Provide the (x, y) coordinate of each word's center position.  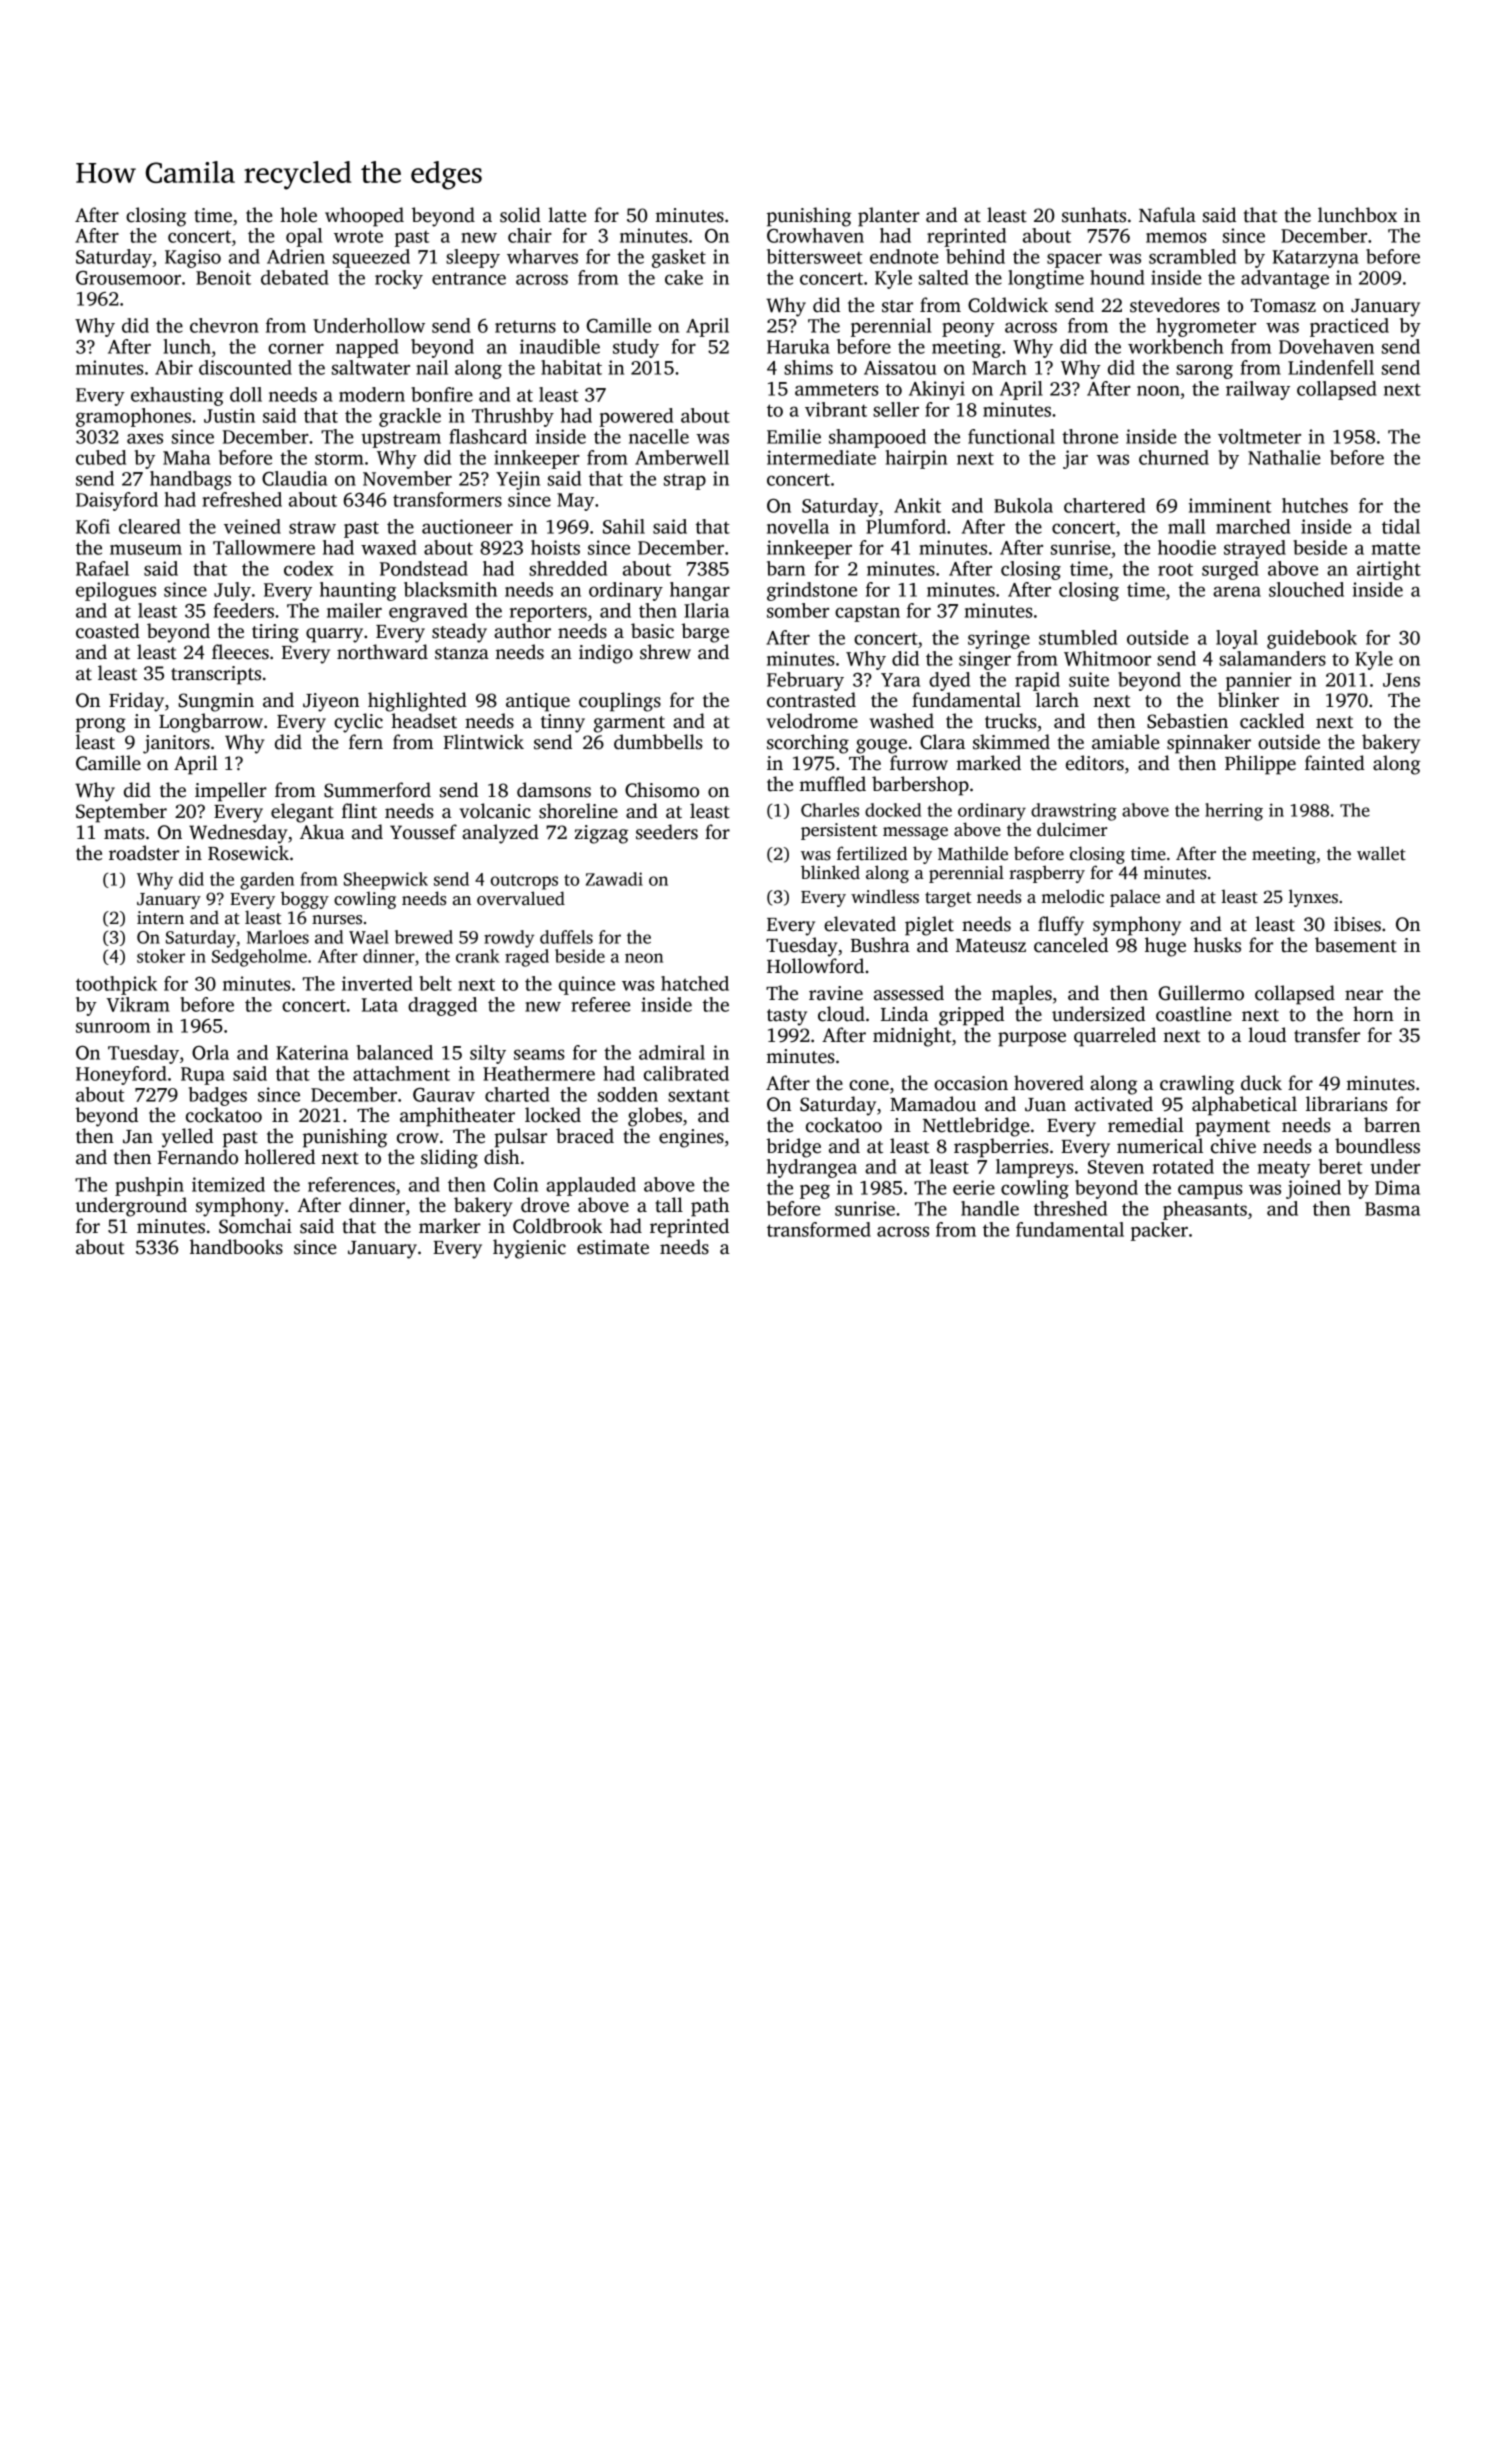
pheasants (1205, 1210)
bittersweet (814, 256)
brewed (424, 937)
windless (885, 896)
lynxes (1313, 898)
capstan (867, 614)
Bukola (1023, 505)
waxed (389, 547)
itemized (228, 1184)
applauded (591, 1186)
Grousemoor (128, 278)
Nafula (1167, 215)
